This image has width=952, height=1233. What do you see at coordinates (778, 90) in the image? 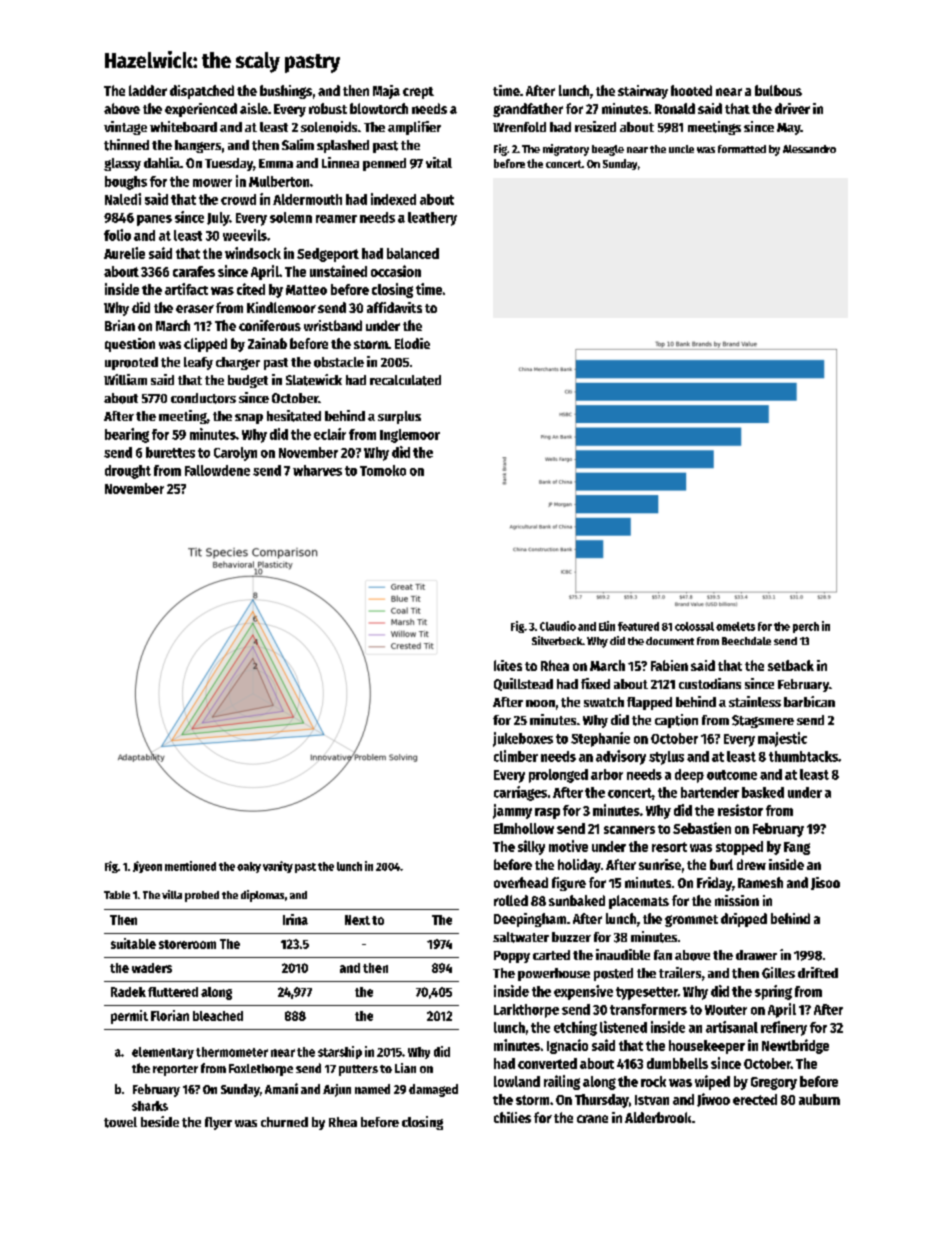
I see `bulbous` at bounding box center [778, 90].
